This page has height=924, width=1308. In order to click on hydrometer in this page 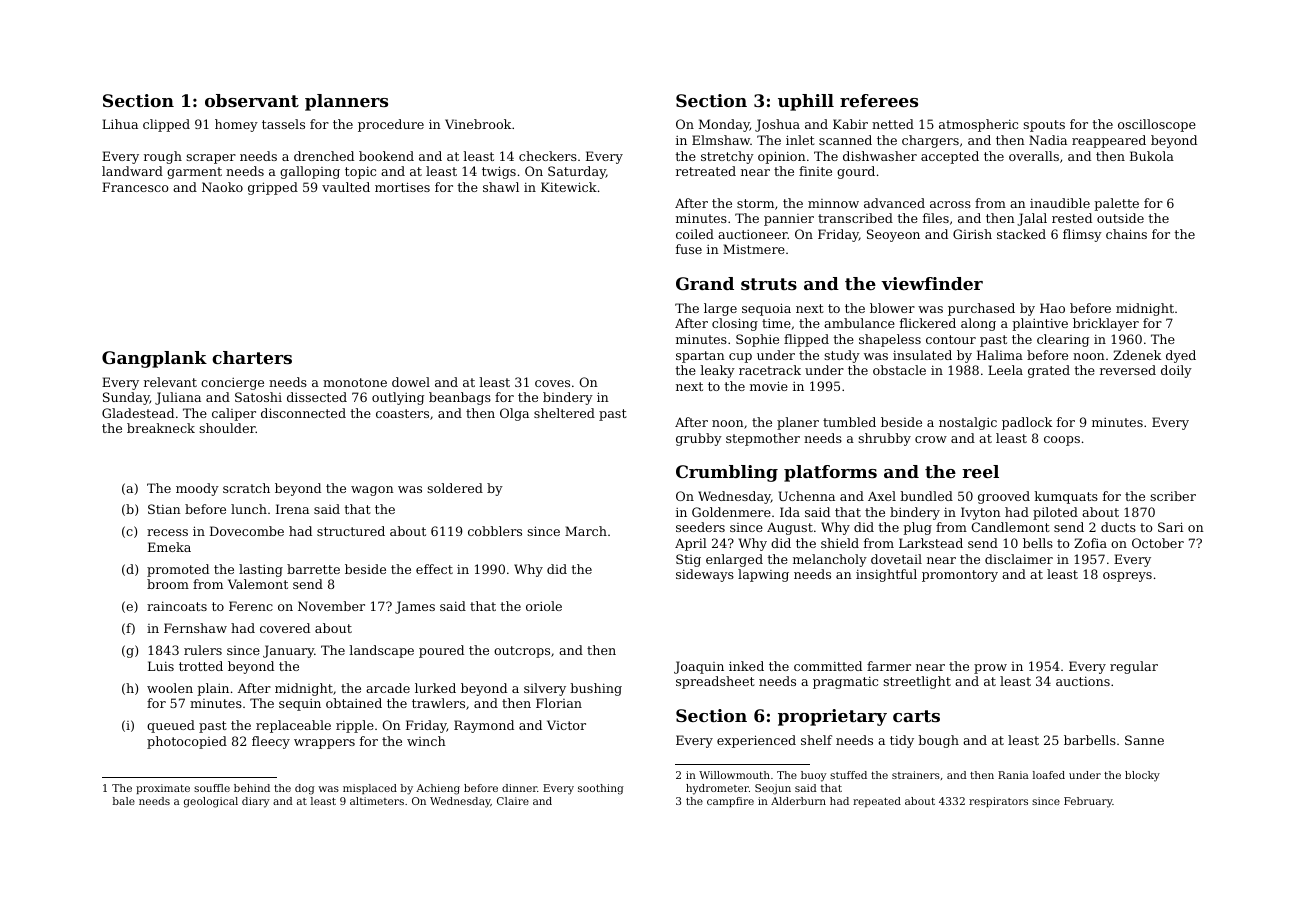, I will do `click(717, 789)`.
